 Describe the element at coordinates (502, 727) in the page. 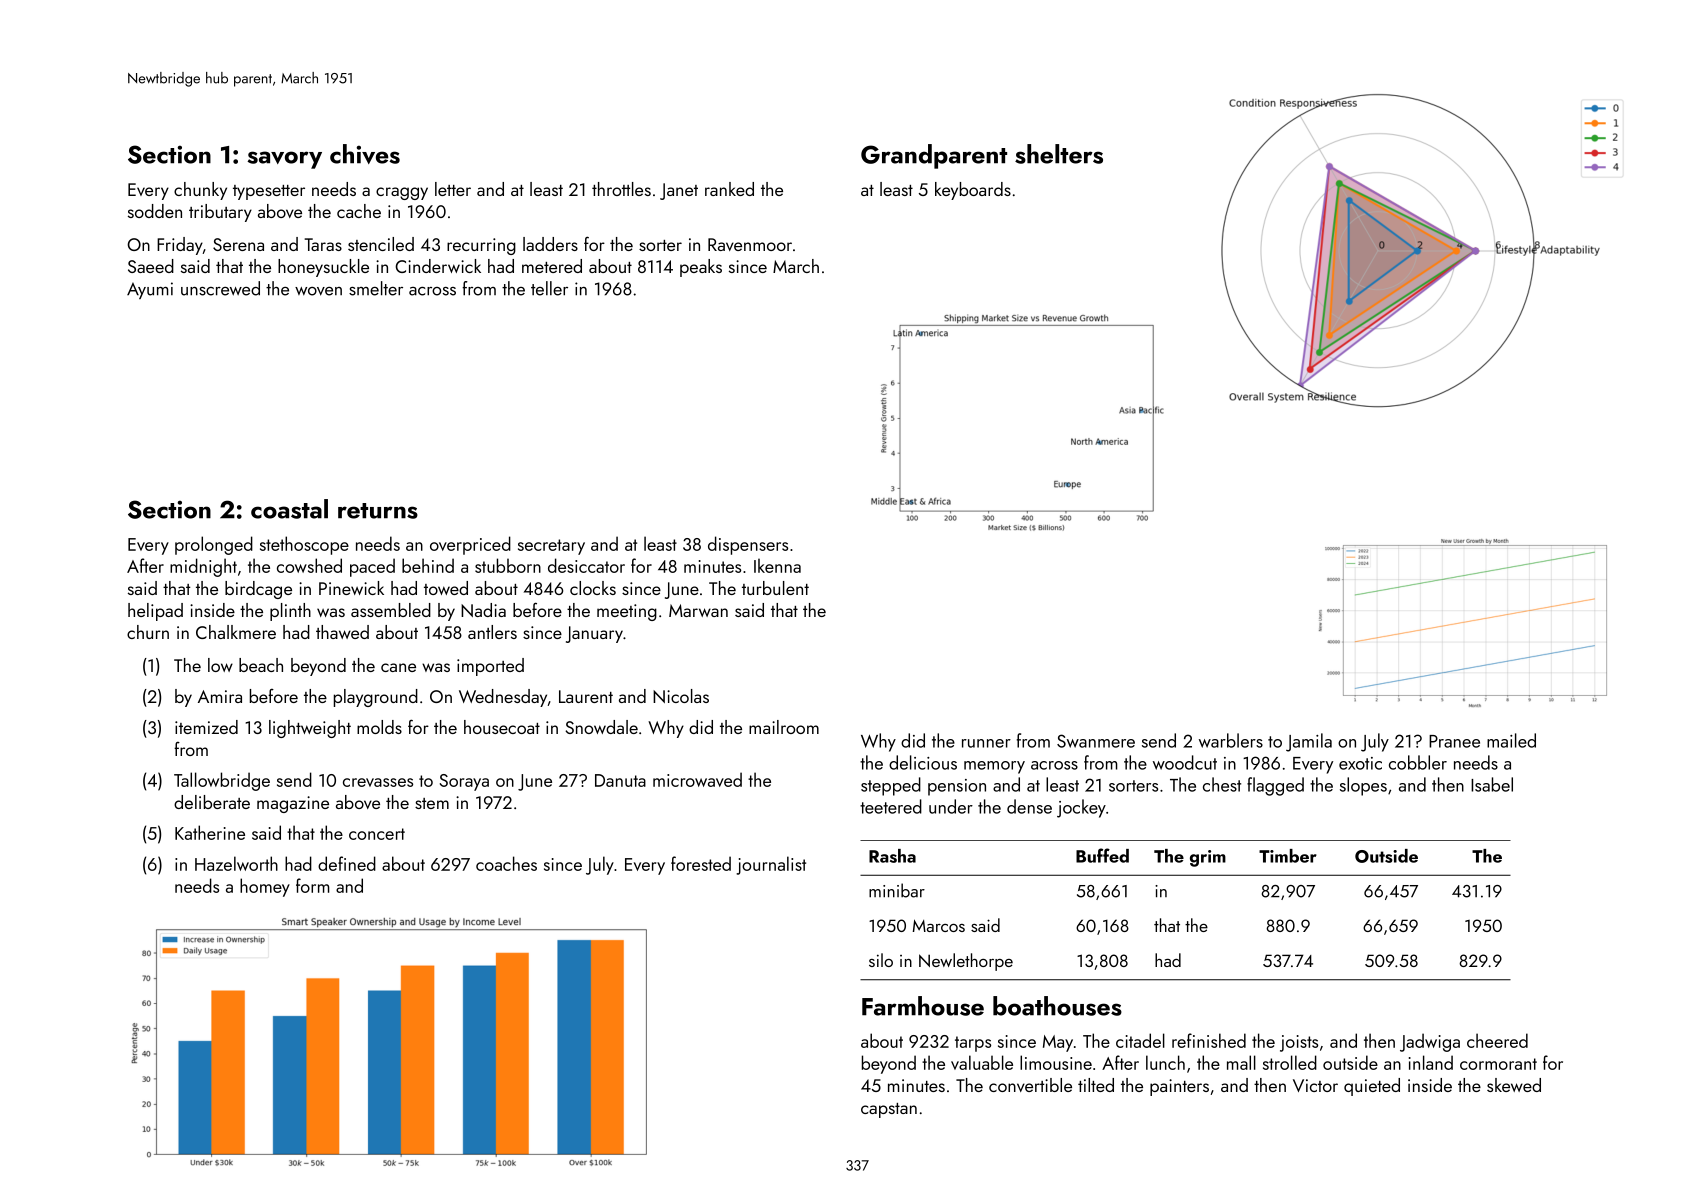

I see `housecoat` at that location.
